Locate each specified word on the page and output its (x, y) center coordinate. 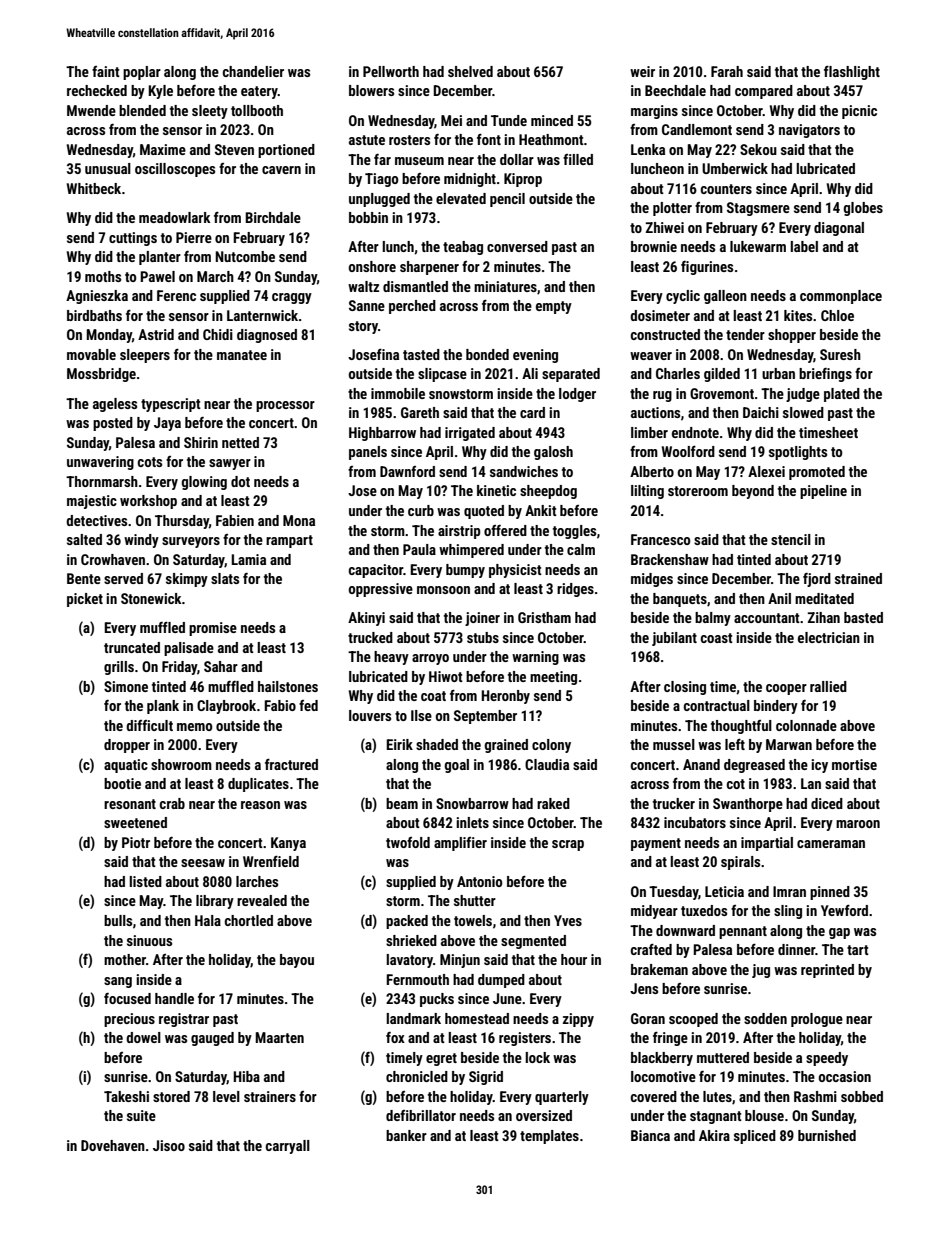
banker (406, 1135)
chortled (249, 920)
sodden (765, 1018)
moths (103, 276)
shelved (470, 71)
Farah (727, 71)
